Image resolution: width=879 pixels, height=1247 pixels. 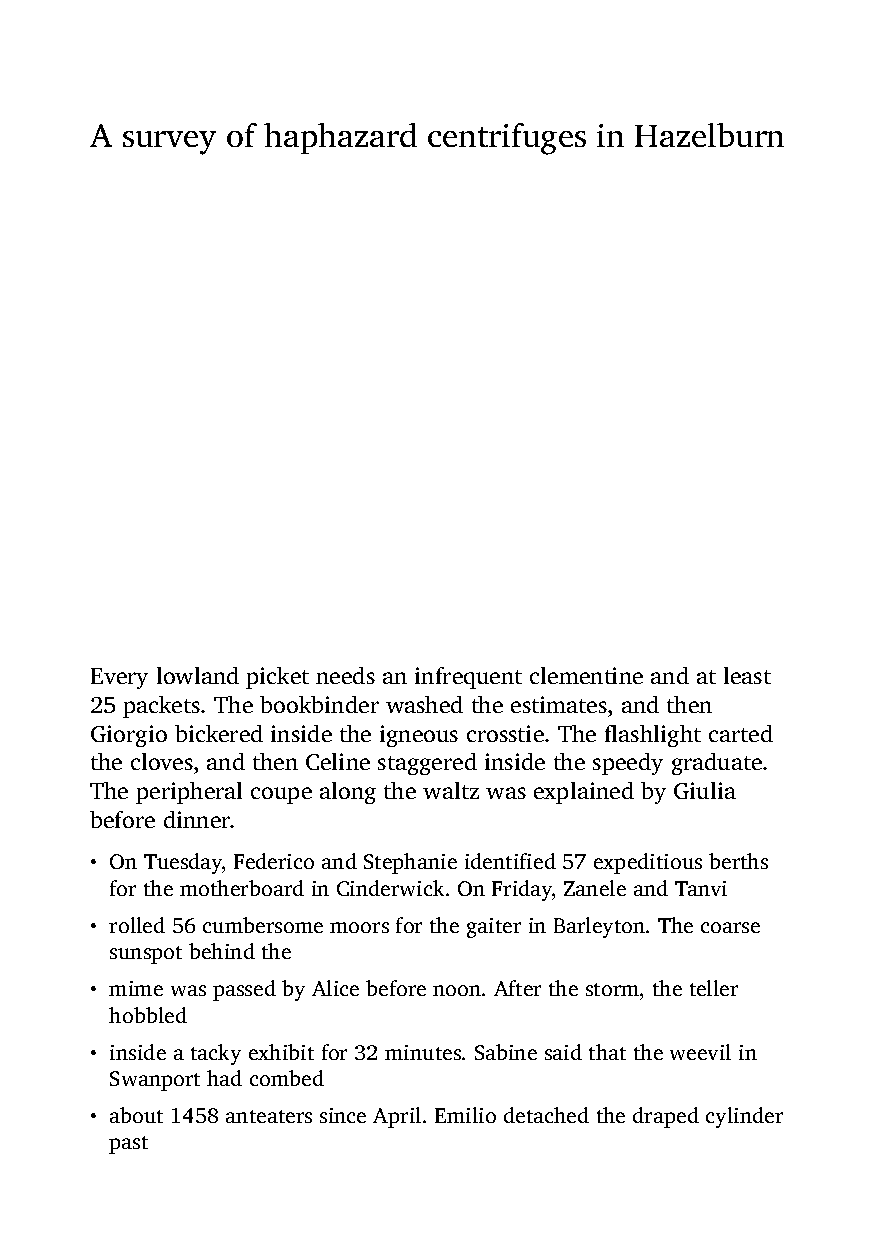 What do you see at coordinates (465, 1115) in the screenshot?
I see `Emilio` at bounding box center [465, 1115].
